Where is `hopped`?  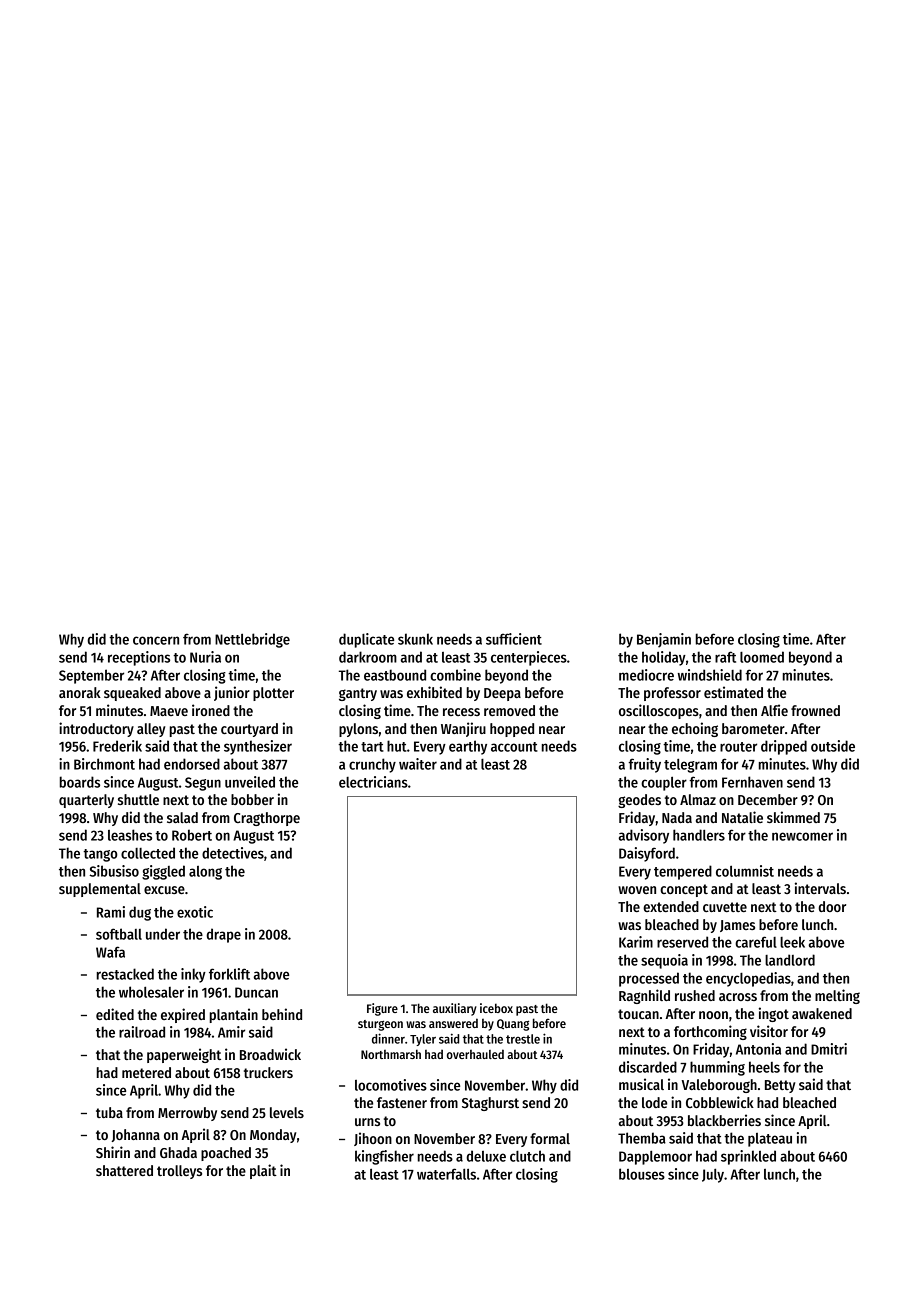 hopped is located at coordinates (512, 730).
